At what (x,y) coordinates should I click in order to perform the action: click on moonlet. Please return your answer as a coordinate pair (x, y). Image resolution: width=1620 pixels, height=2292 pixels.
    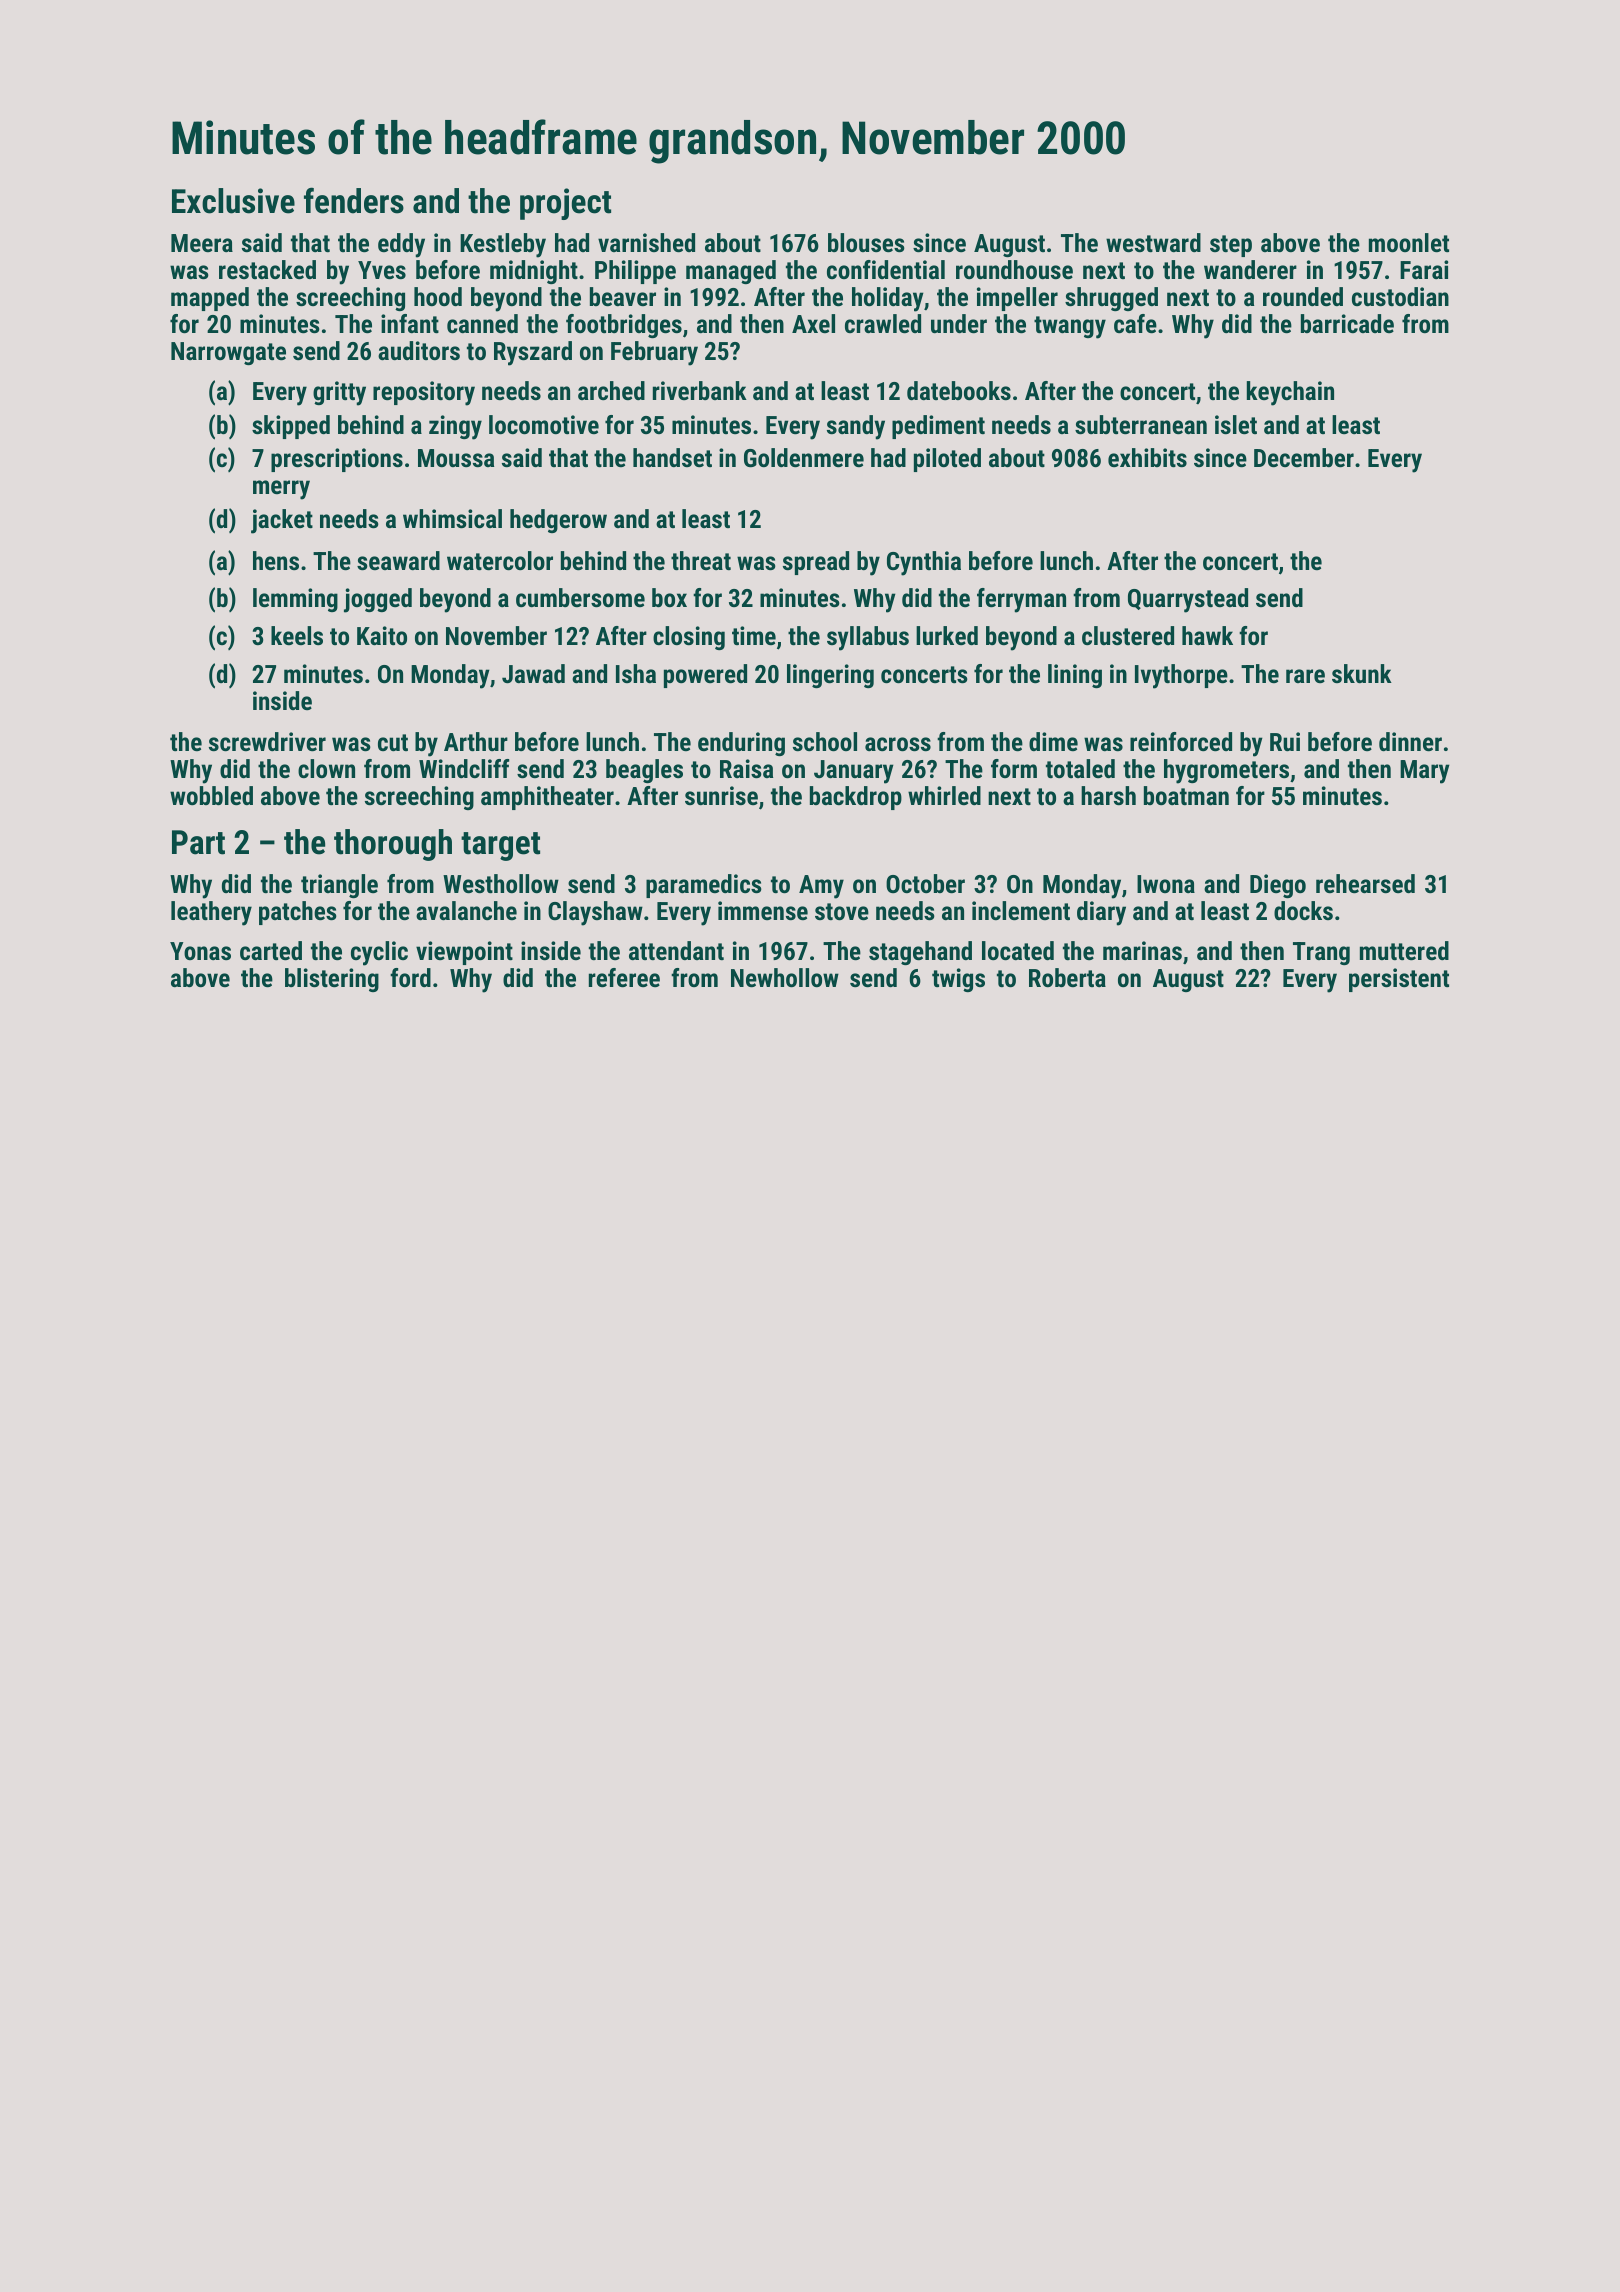
    Looking at the image, I should click on (1409, 242).
